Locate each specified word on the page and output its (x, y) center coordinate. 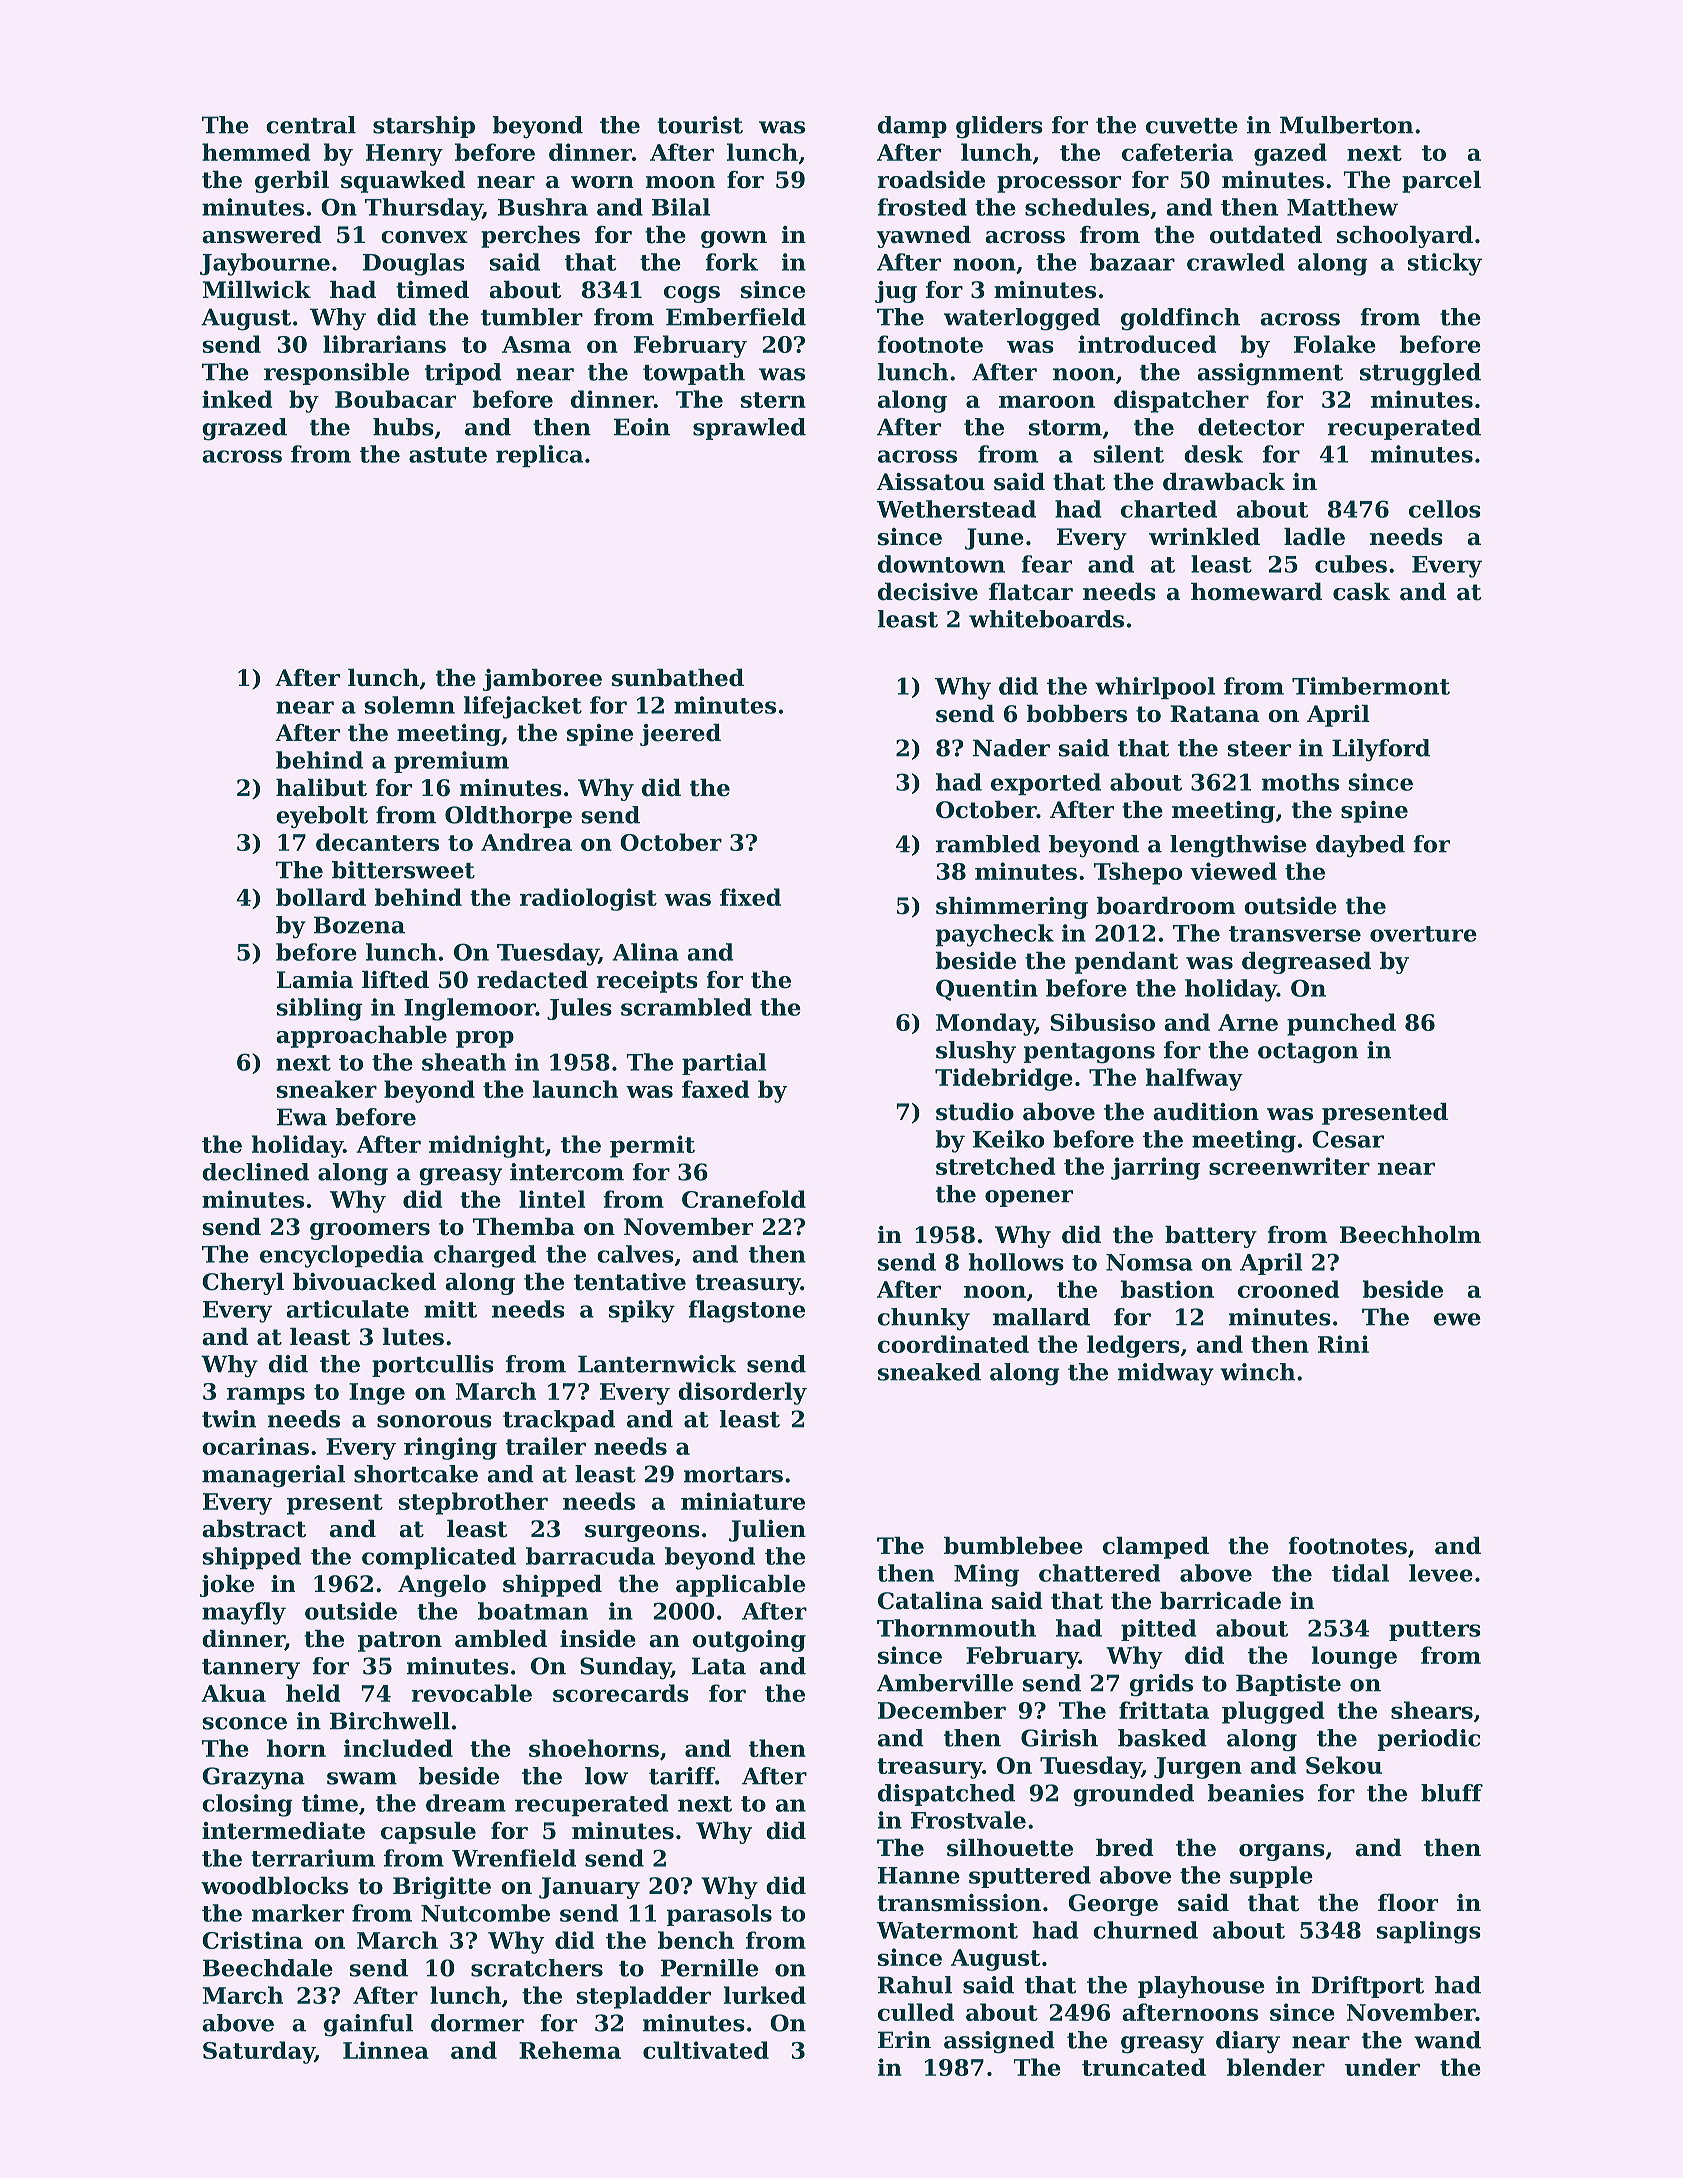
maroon (1047, 401)
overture (1423, 934)
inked (237, 399)
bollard (321, 897)
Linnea (386, 2050)
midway (1166, 1374)
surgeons (642, 1533)
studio (975, 1112)
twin (229, 1419)
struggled (1420, 374)
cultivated (706, 2050)
